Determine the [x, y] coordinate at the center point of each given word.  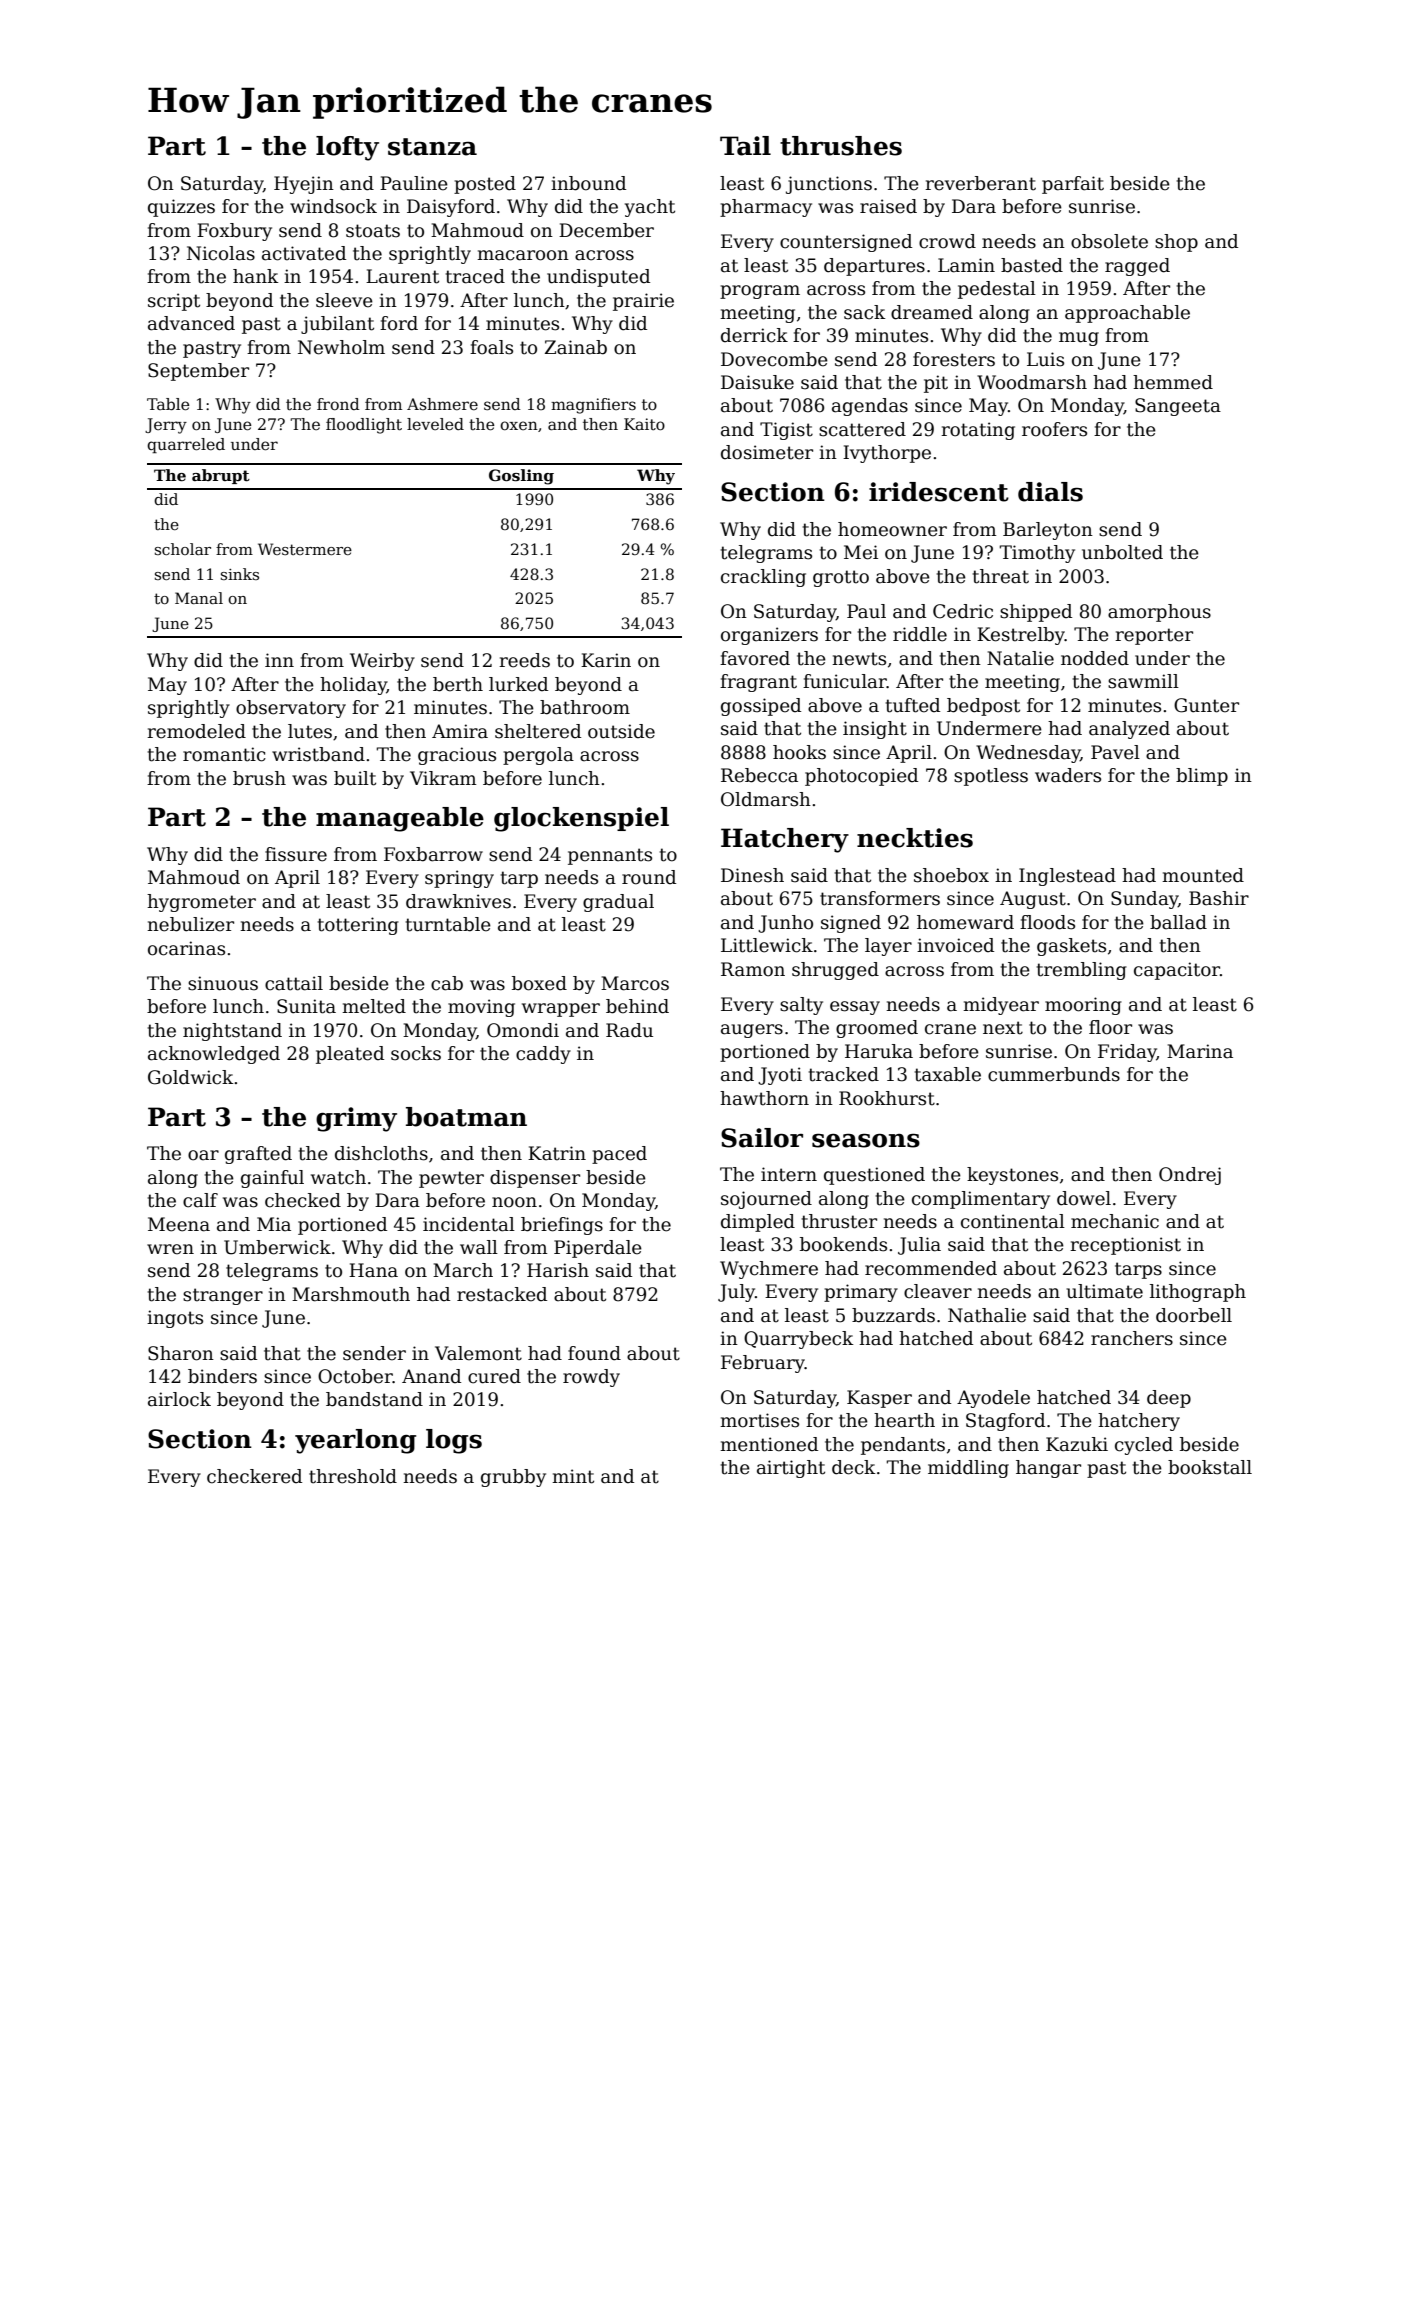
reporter [1154, 636]
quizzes [181, 208]
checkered [254, 1476]
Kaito [644, 424]
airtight [791, 1469]
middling [968, 1469]
